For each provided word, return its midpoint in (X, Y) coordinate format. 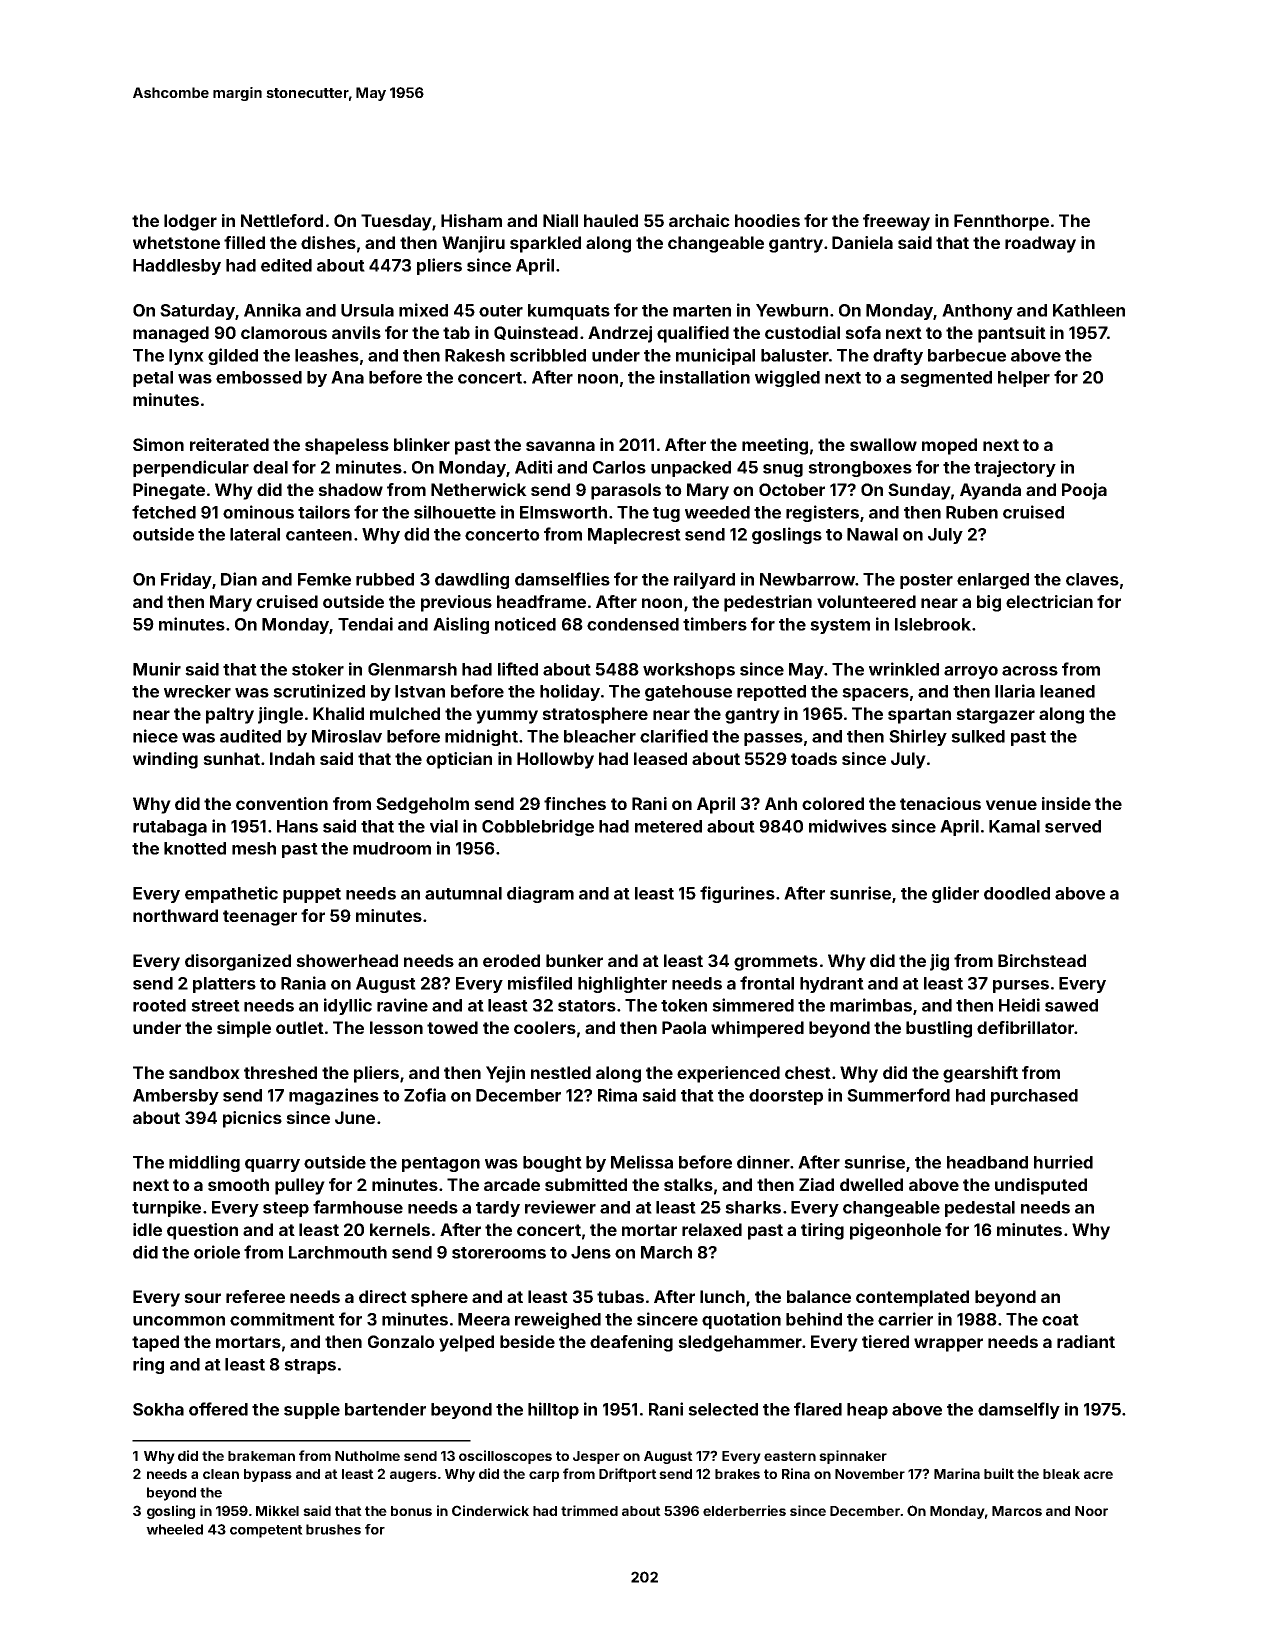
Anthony (977, 312)
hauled (611, 220)
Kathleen (1089, 310)
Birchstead (1042, 960)
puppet (312, 895)
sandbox (204, 1072)
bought (552, 1164)
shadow (350, 489)
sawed (1071, 1005)
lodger (190, 222)
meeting (775, 446)
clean (221, 1474)
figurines (737, 894)
